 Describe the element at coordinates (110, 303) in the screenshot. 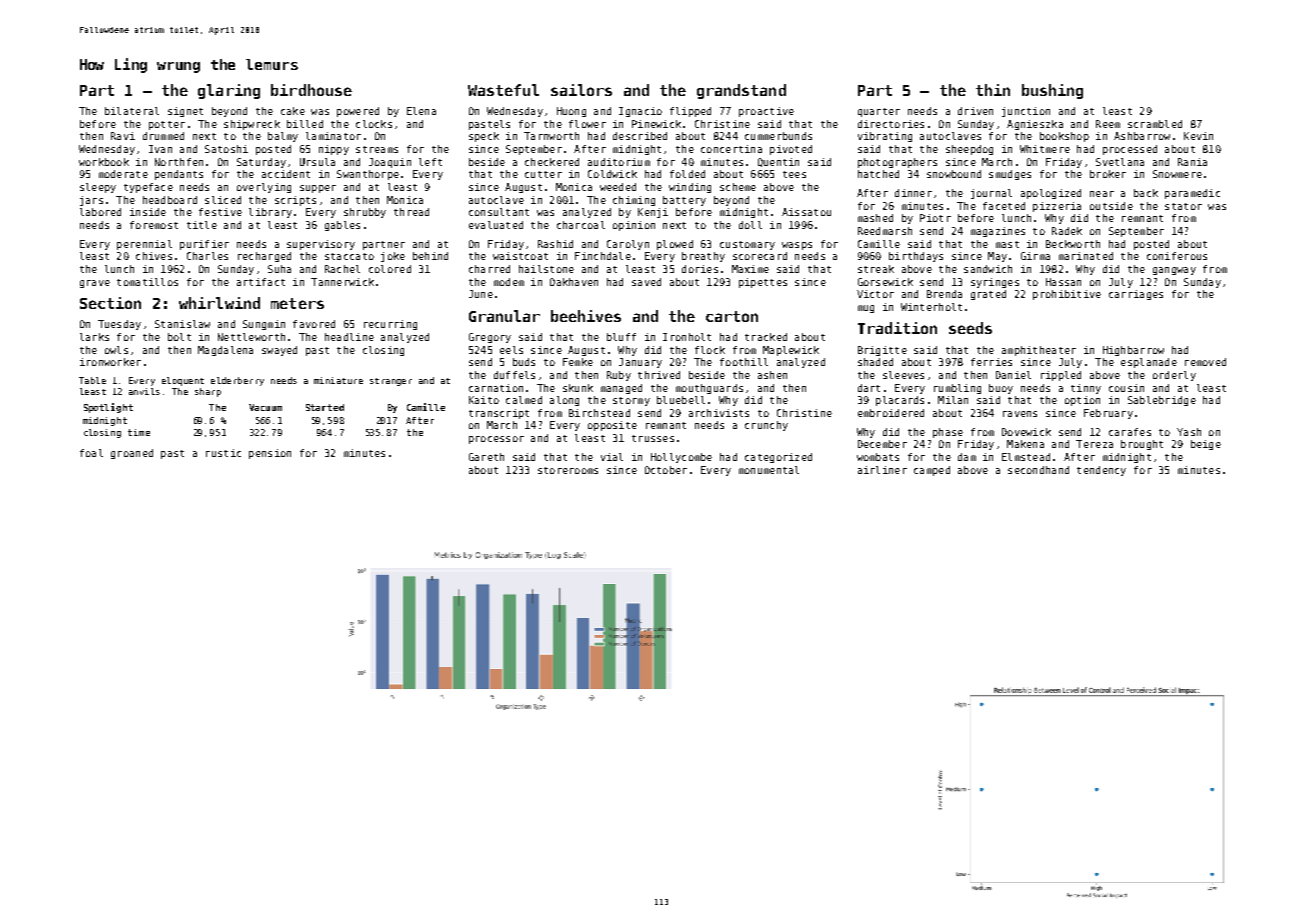

I see `Section` at that location.
